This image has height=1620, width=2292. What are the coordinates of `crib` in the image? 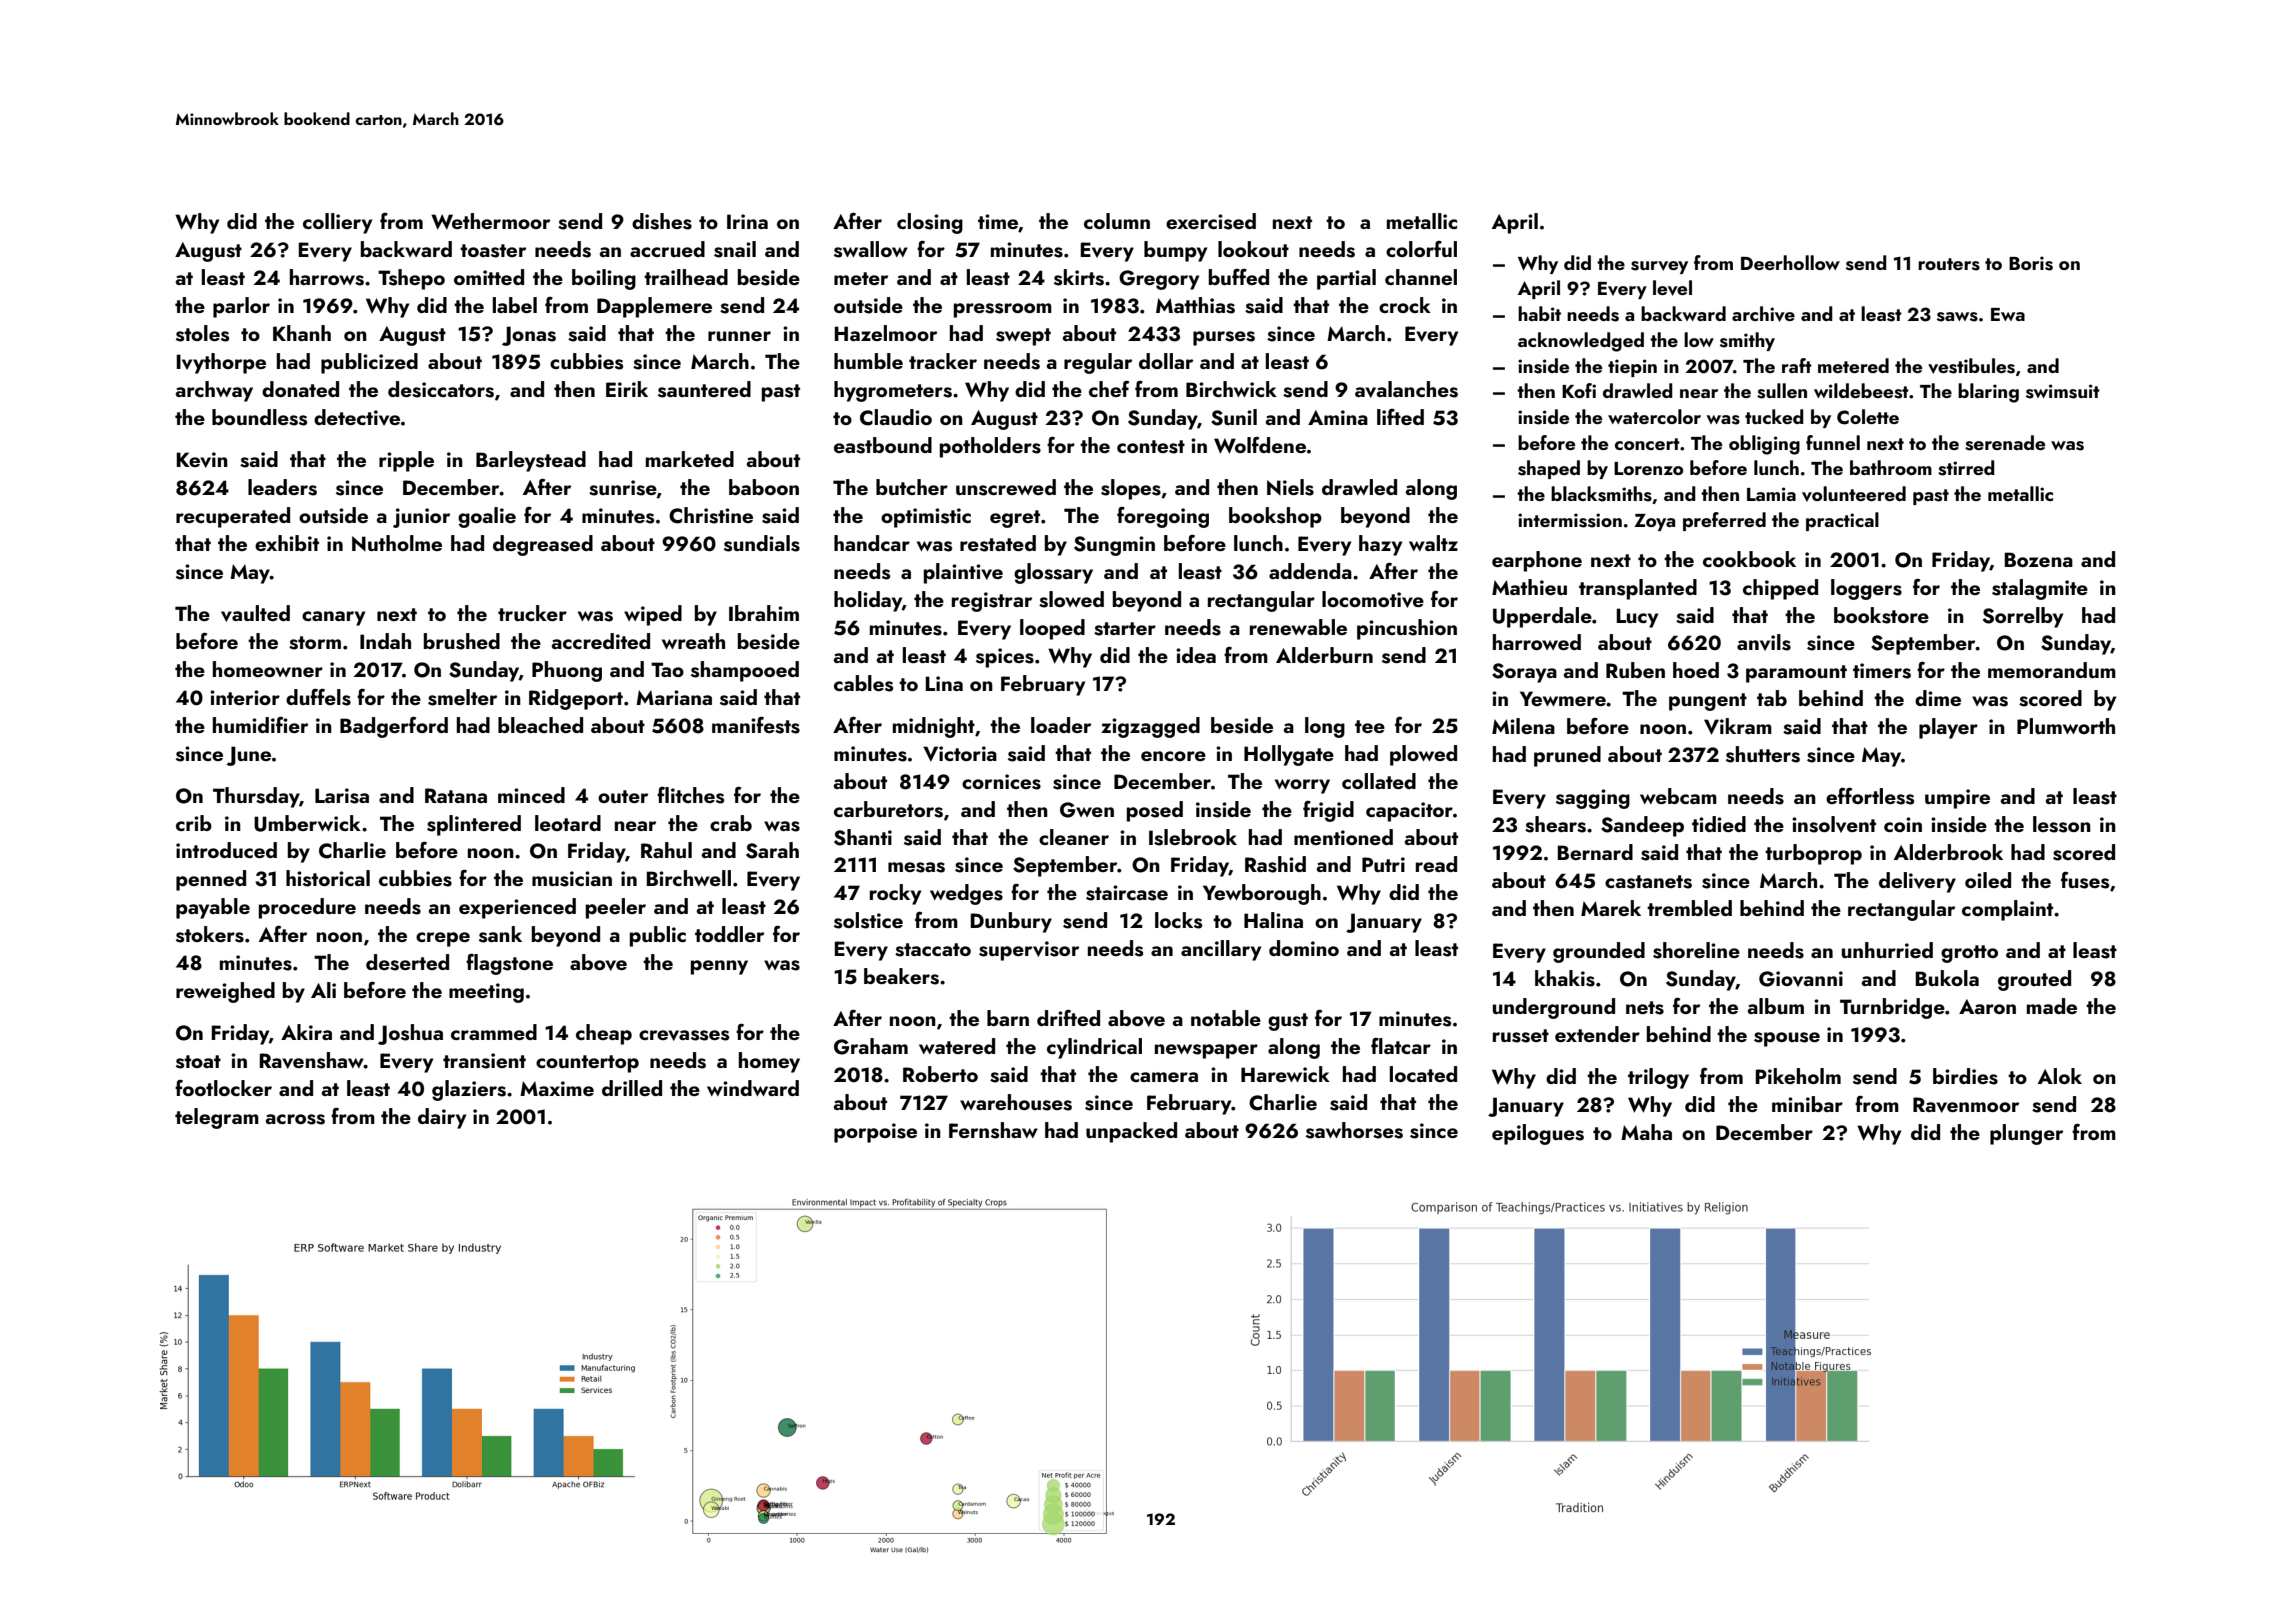 It's located at (194, 823).
